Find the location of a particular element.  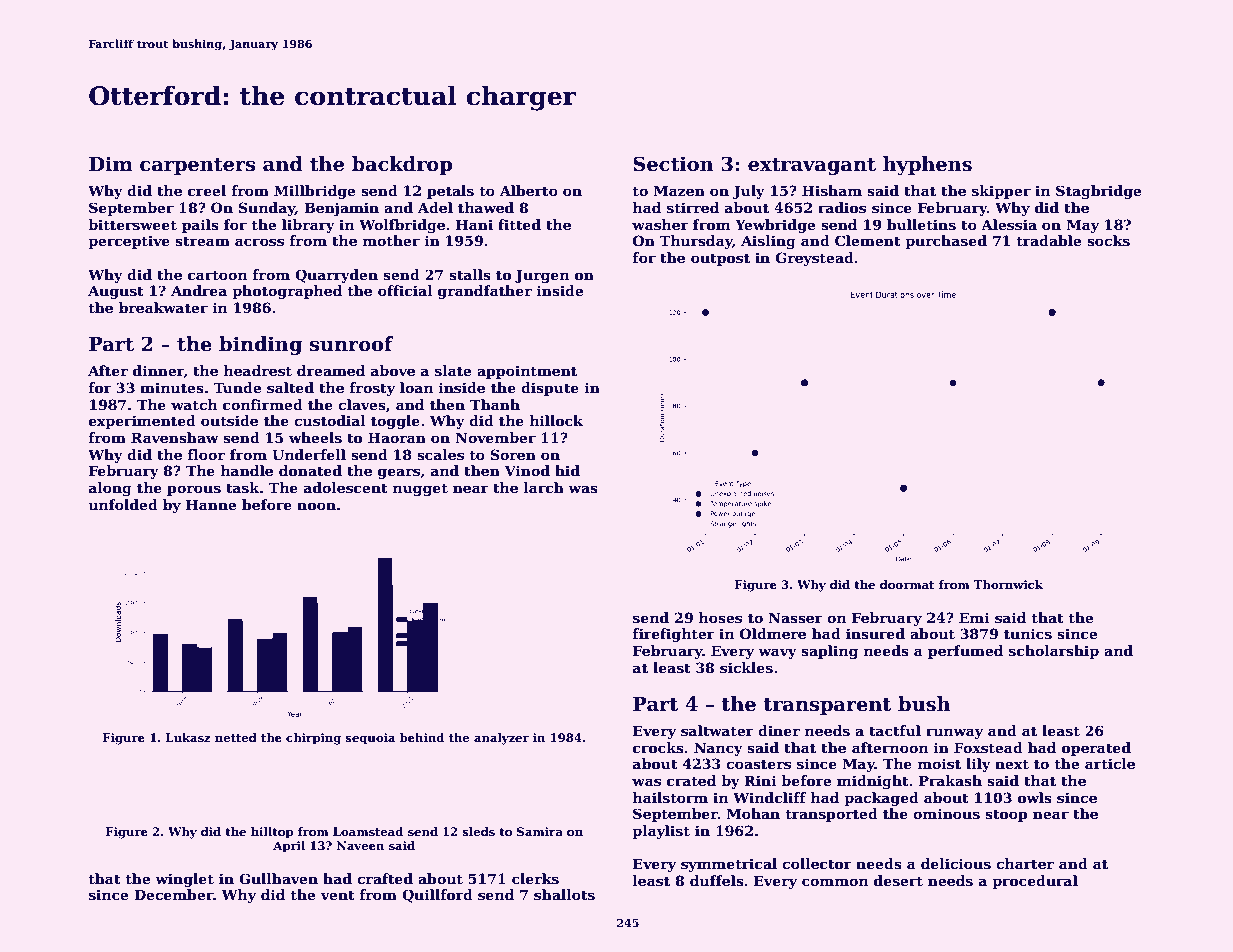

winglet is located at coordinates (184, 880).
